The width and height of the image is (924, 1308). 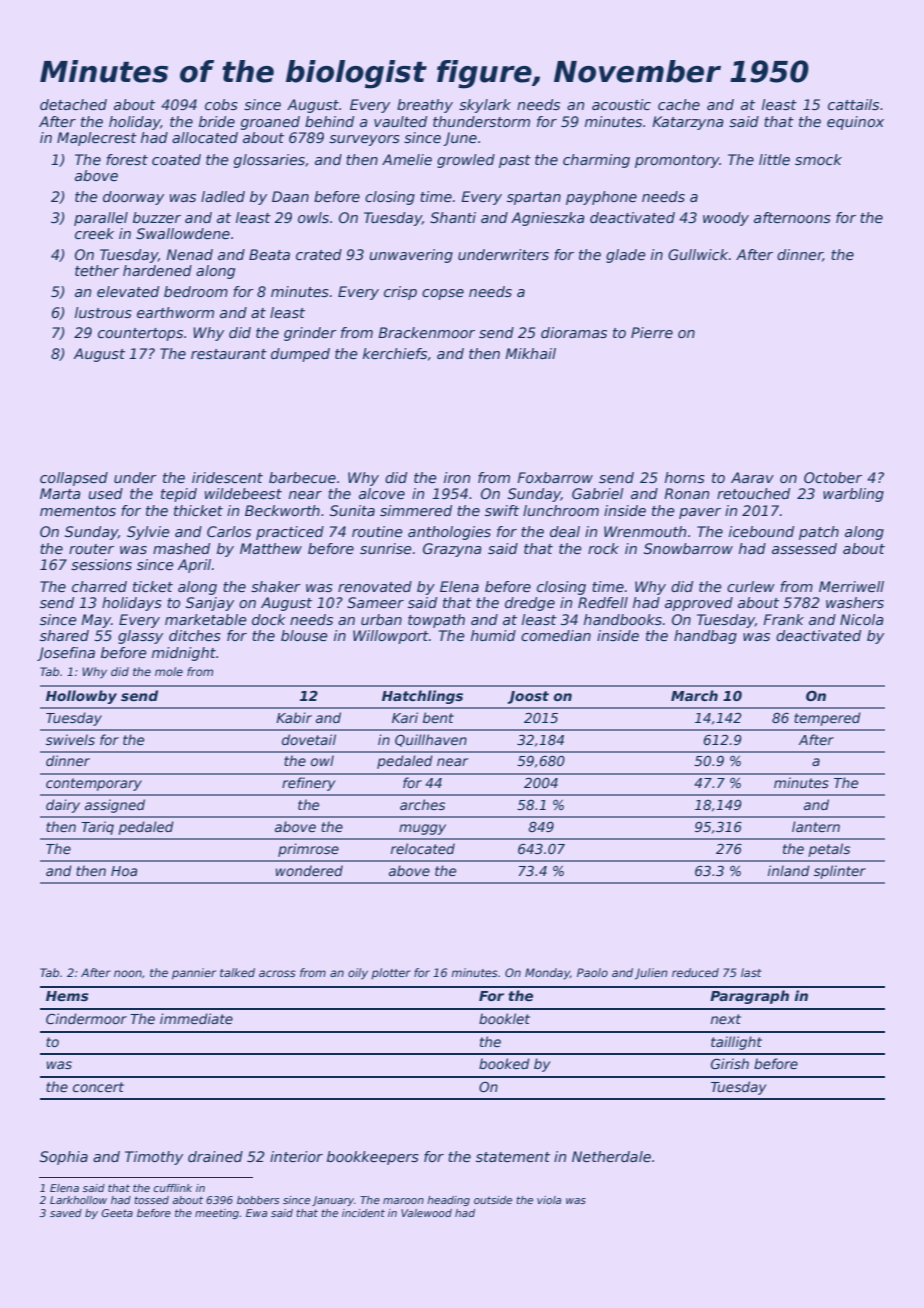 What do you see at coordinates (385, 548) in the image?
I see `sunrise` at bounding box center [385, 548].
